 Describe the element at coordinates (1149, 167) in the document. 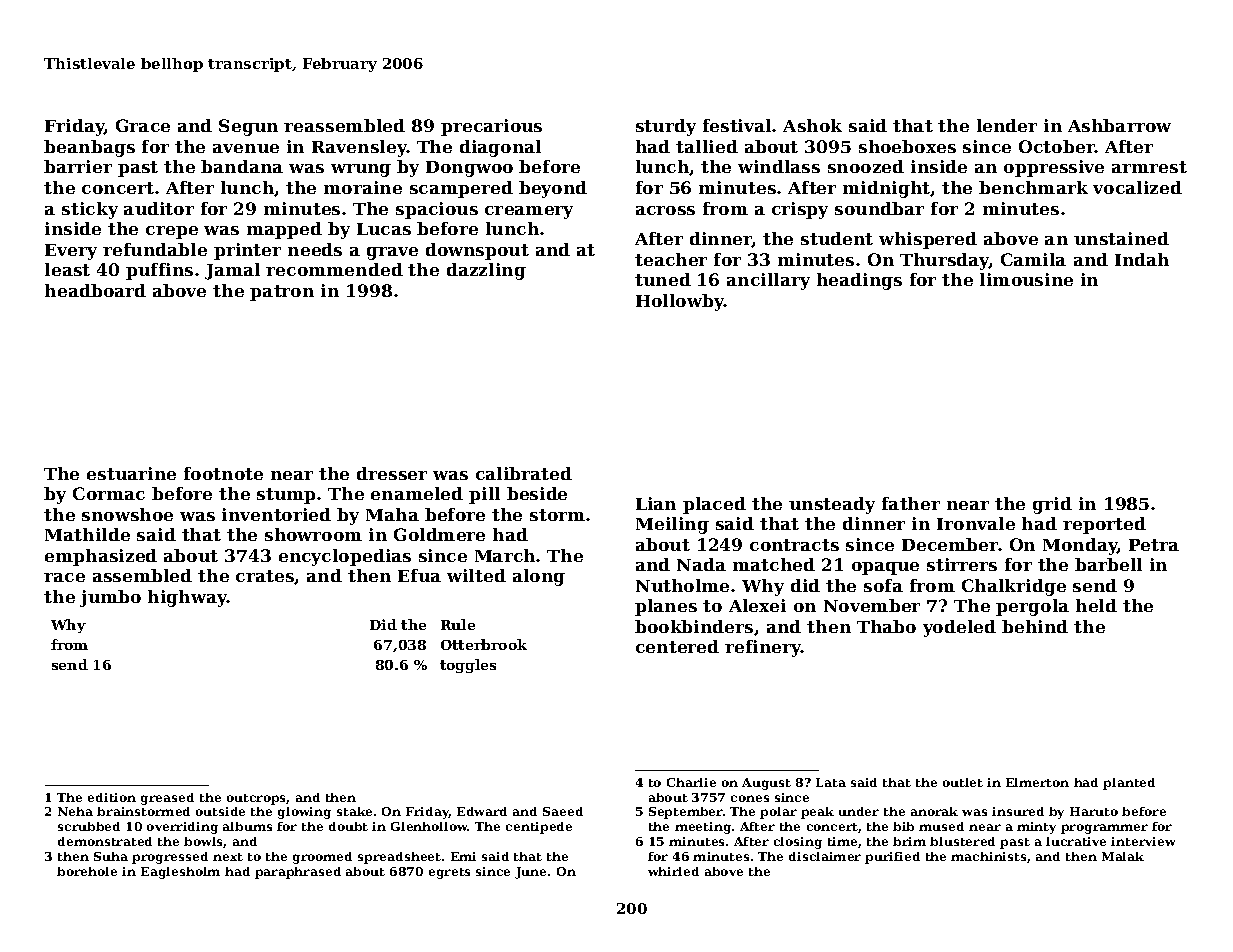

I see `armrest` at that location.
